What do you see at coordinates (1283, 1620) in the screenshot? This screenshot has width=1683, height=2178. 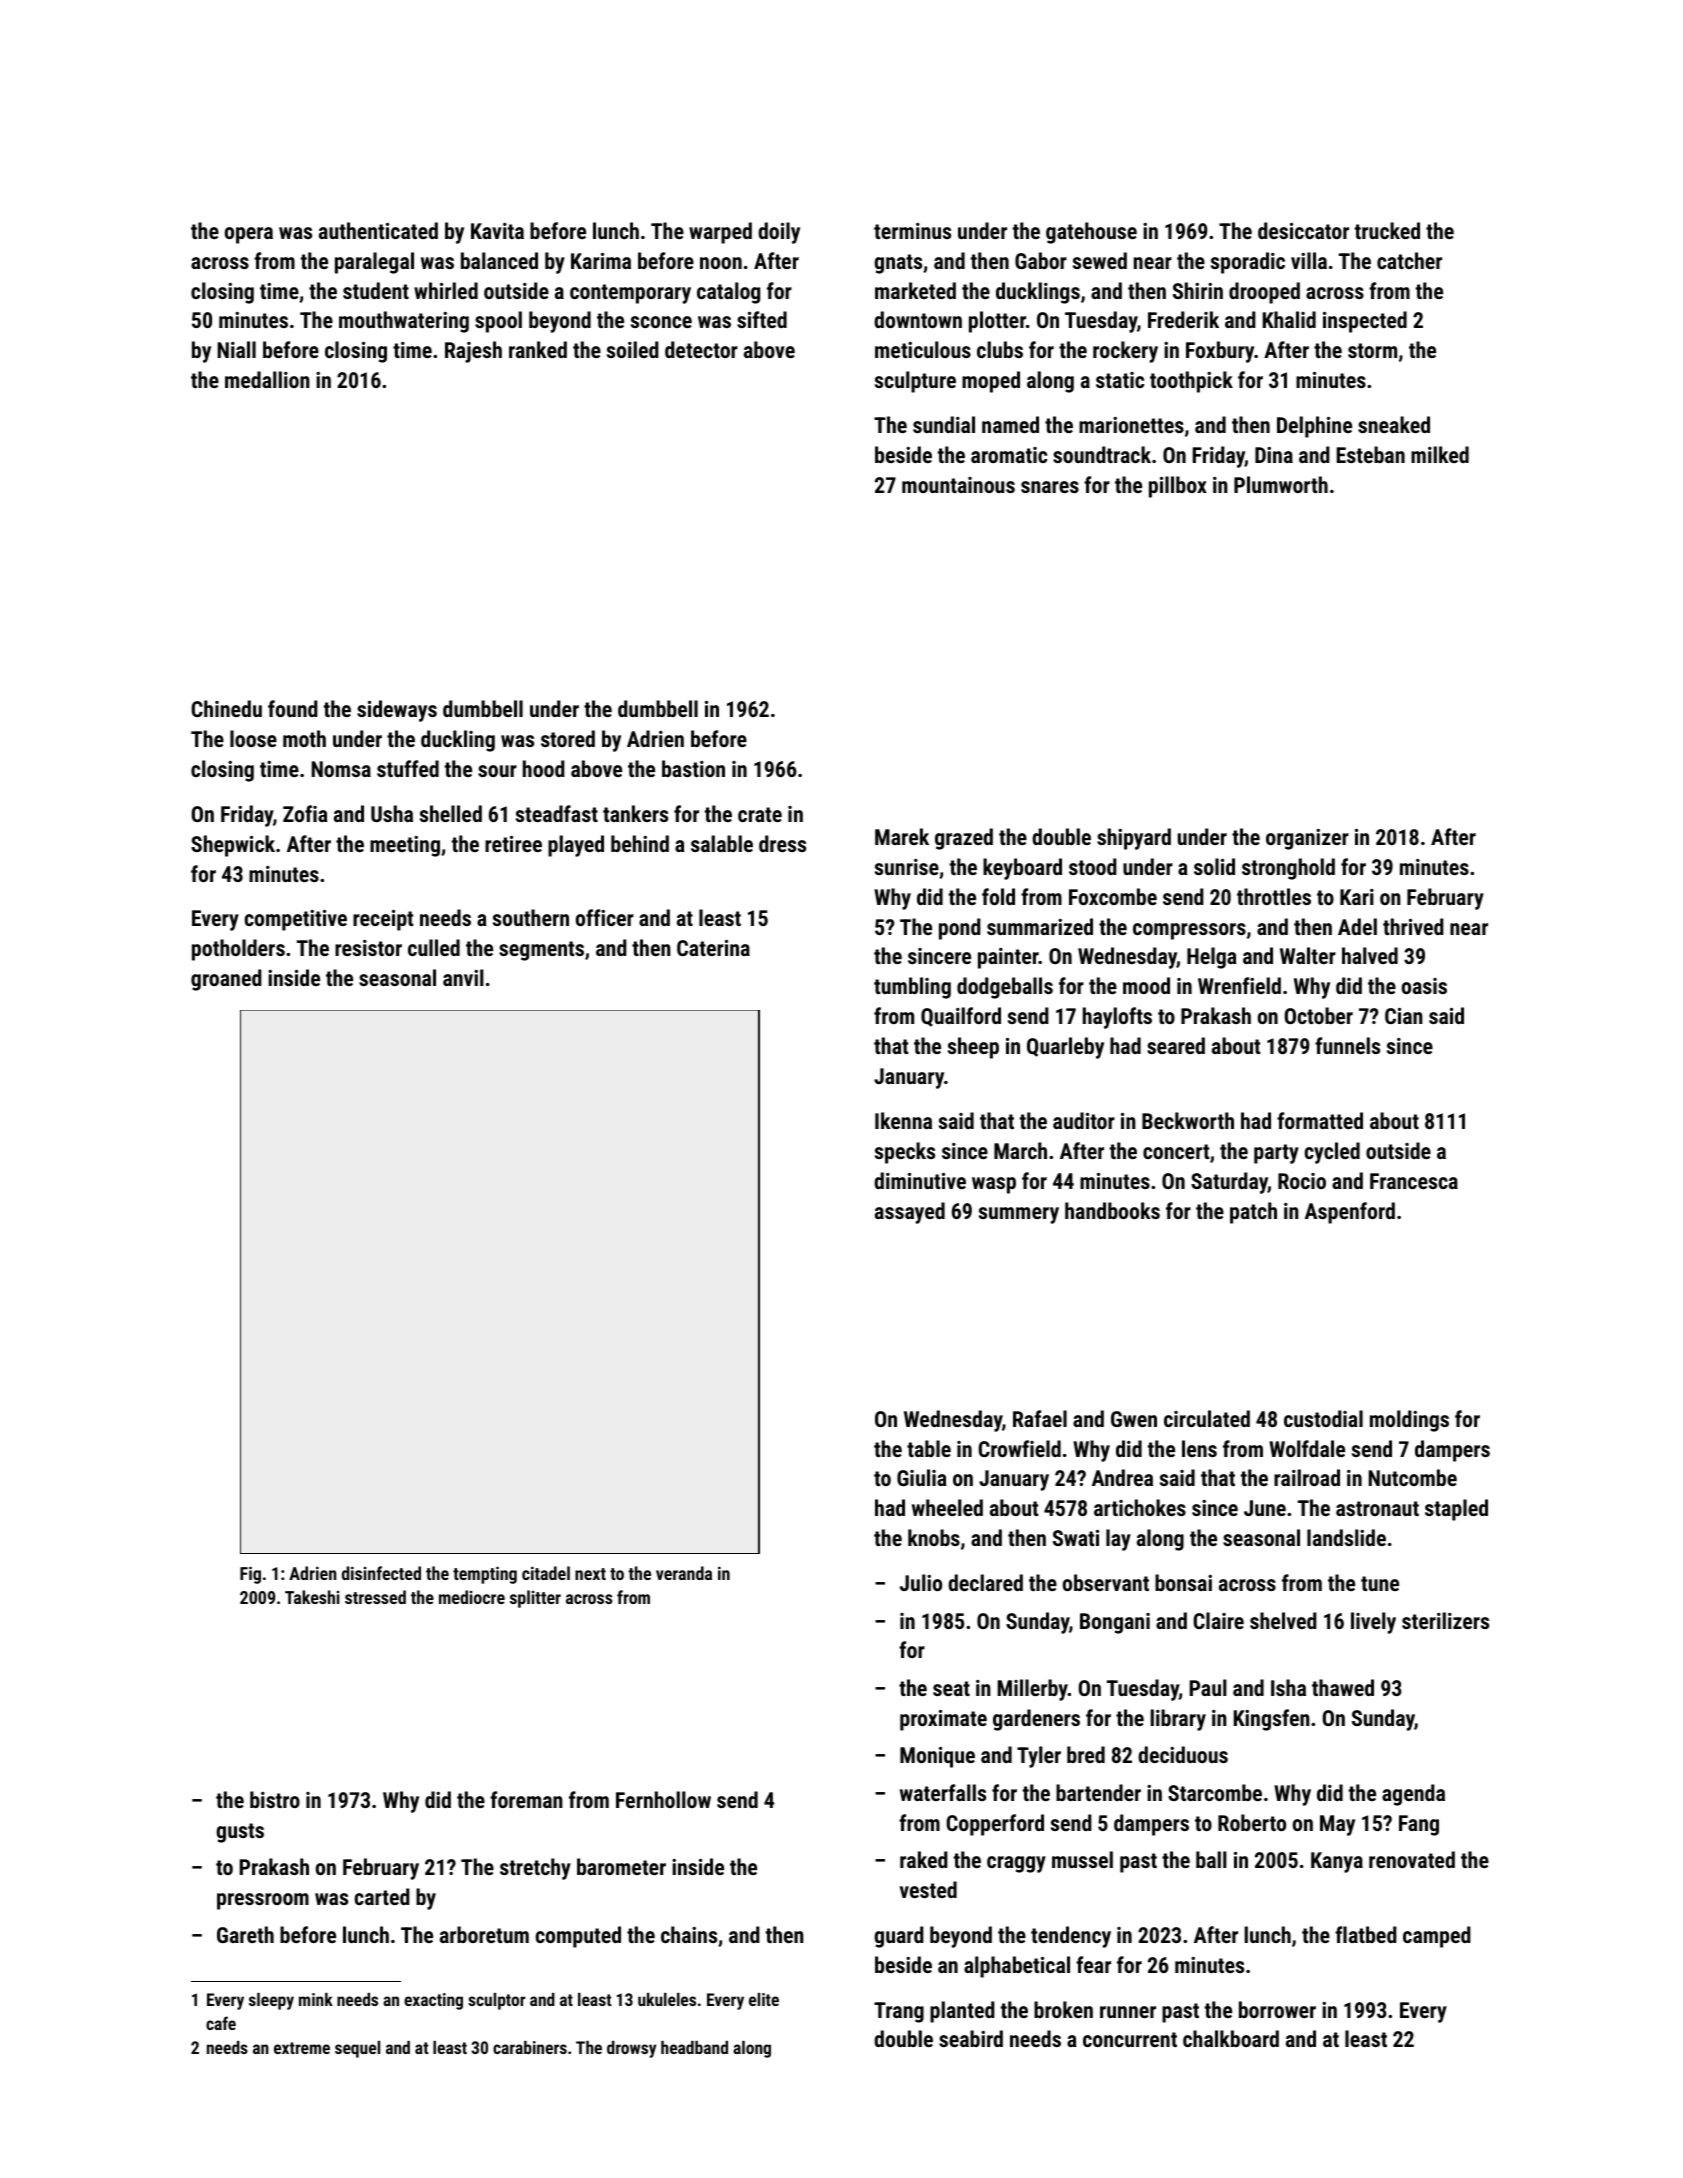 I see `shelved` at bounding box center [1283, 1620].
